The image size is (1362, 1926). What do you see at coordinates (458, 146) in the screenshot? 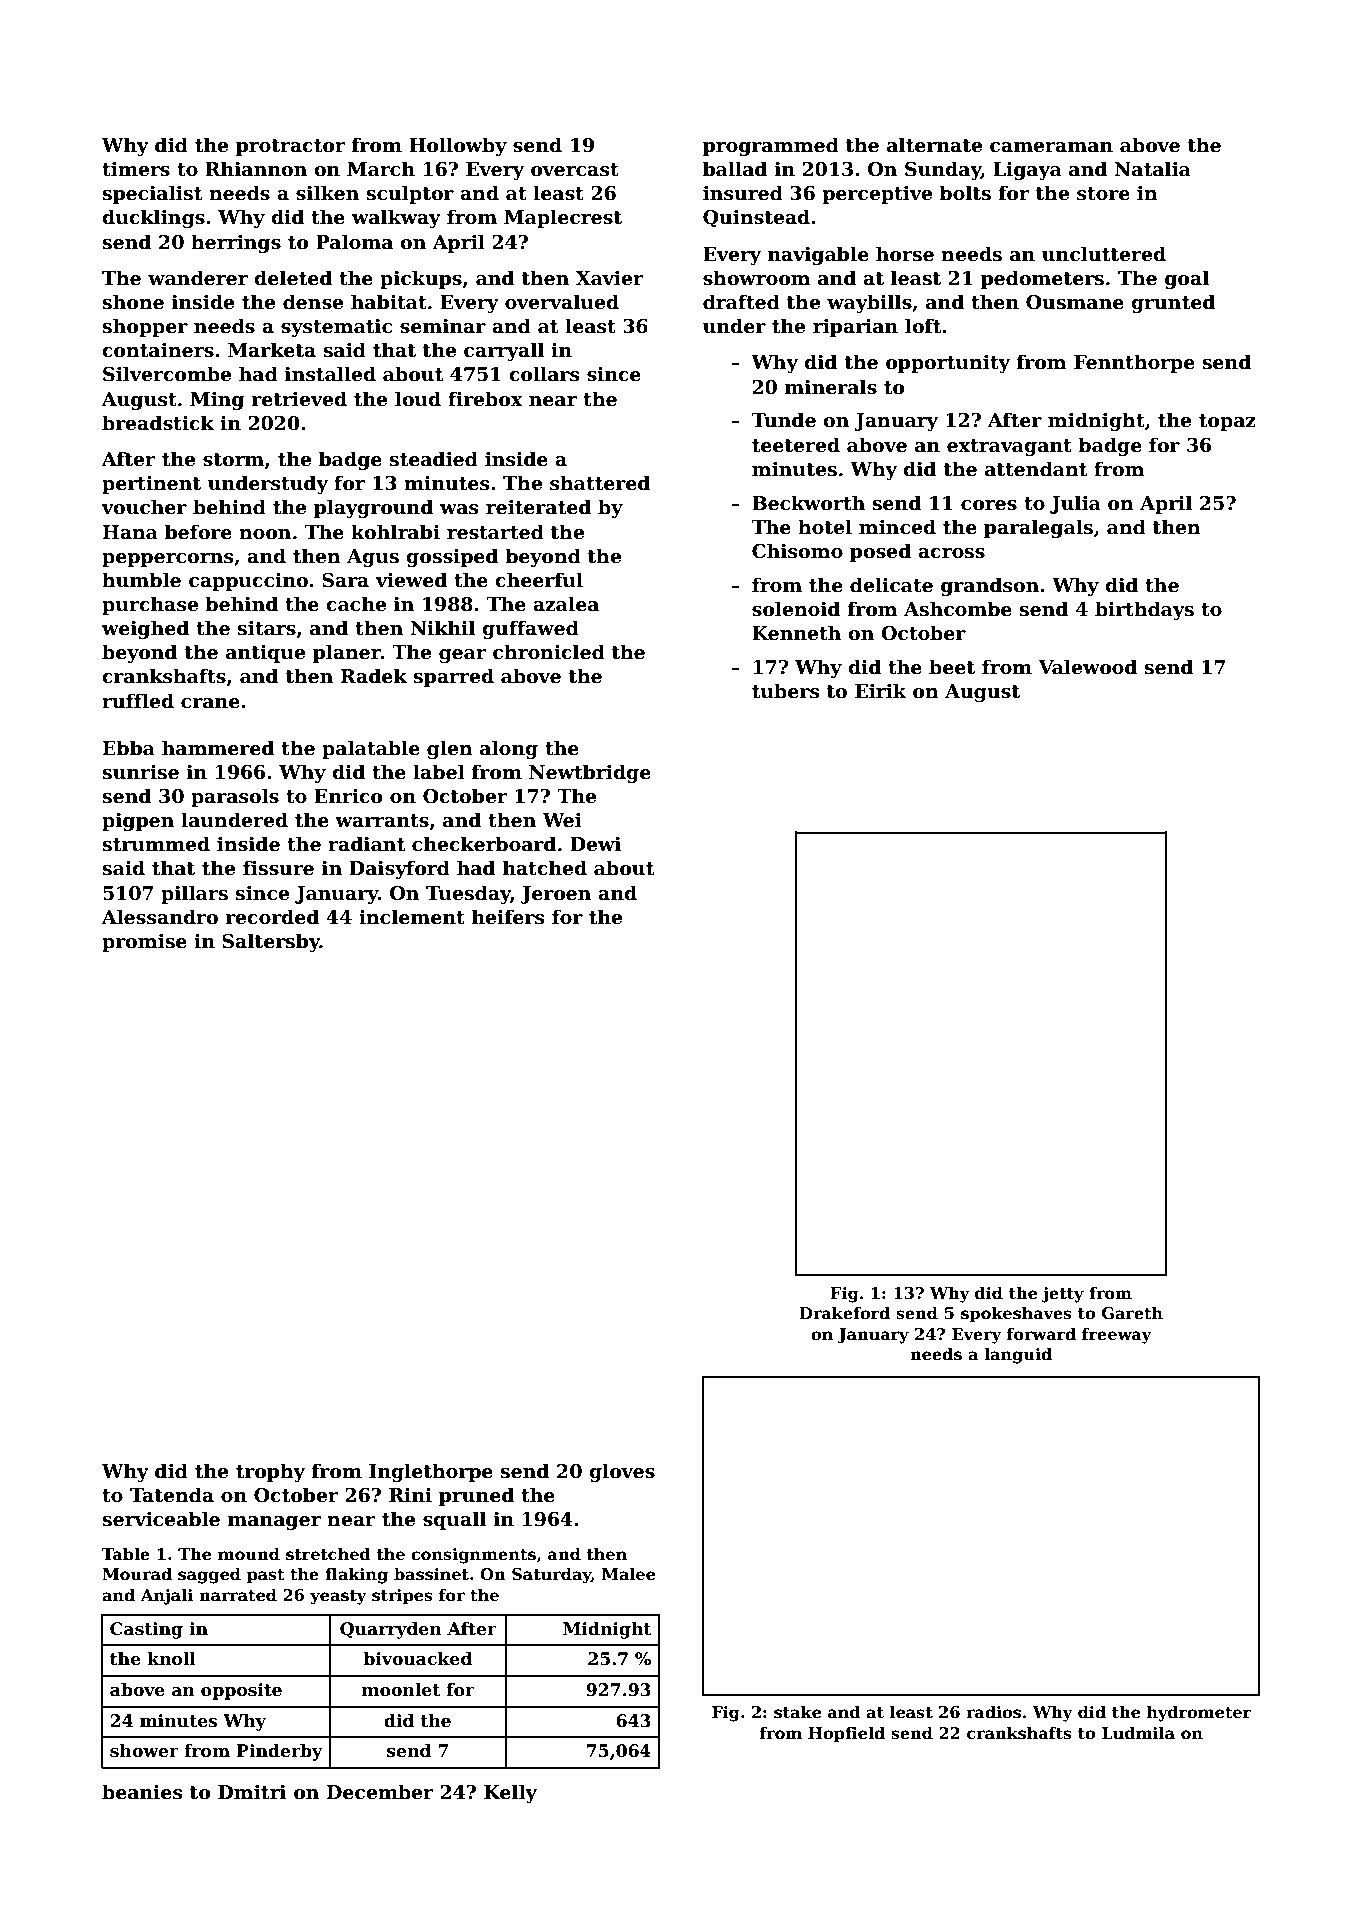
I see `Hollowby` at bounding box center [458, 146].
